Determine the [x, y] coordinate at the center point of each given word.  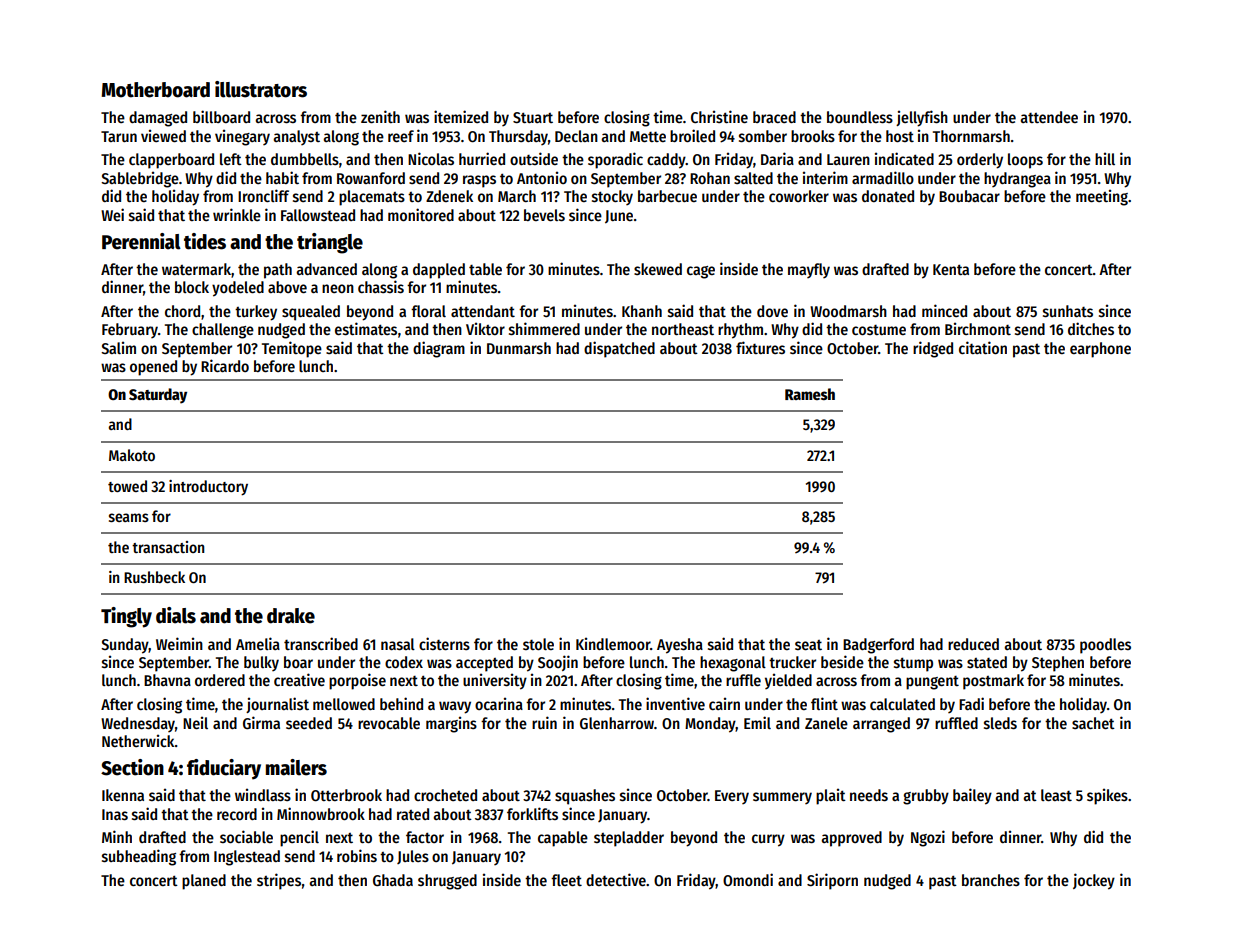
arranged [881, 725]
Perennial [141, 241]
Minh [117, 836]
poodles [1105, 646]
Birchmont [978, 328]
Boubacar [969, 196]
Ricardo [225, 365]
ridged [933, 349]
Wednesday [138, 724]
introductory [208, 488]
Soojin [558, 663]
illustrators [261, 89]
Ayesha [680, 646]
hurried [482, 158]
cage [701, 272]
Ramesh [810, 394]
